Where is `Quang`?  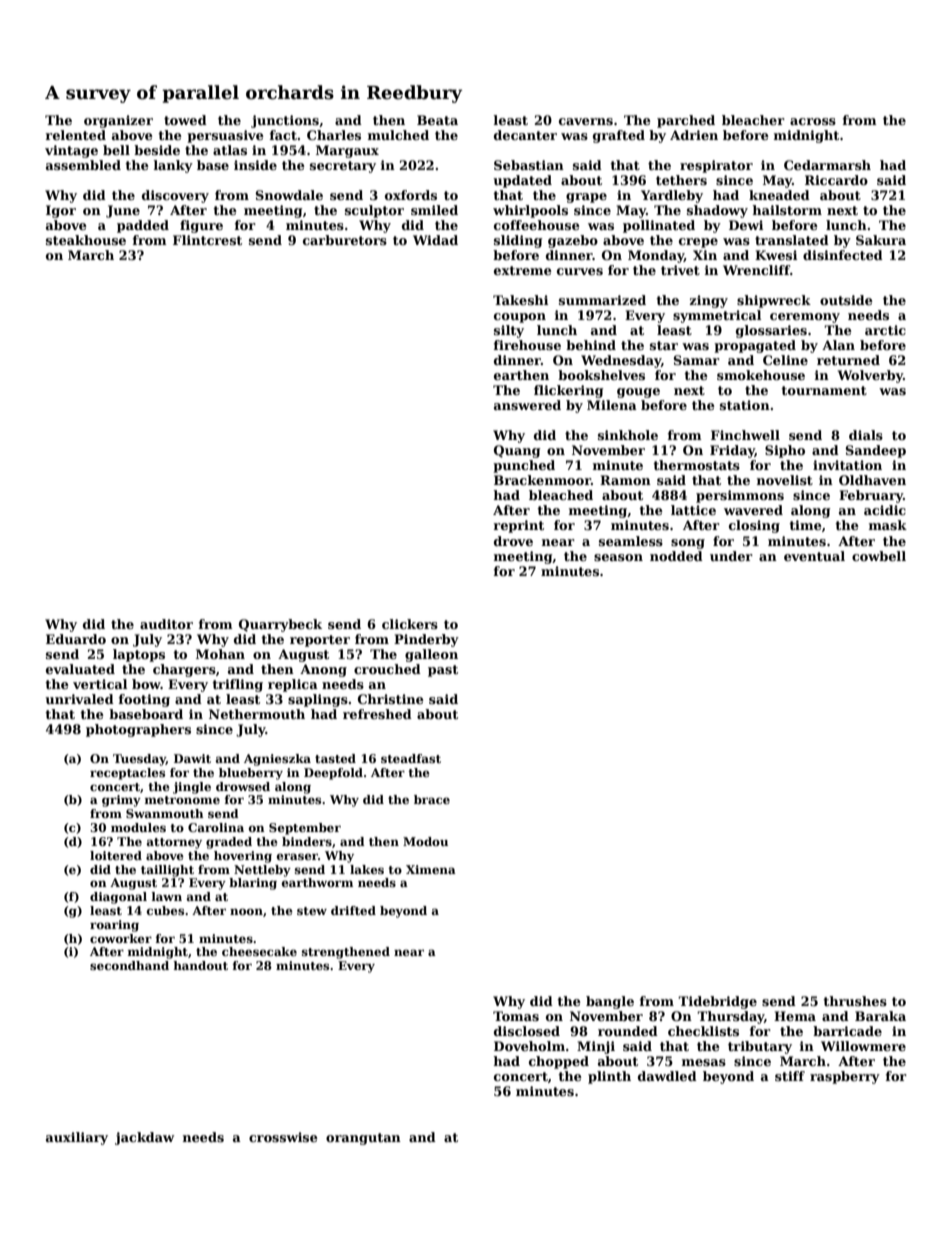 Quang is located at coordinates (517, 451).
